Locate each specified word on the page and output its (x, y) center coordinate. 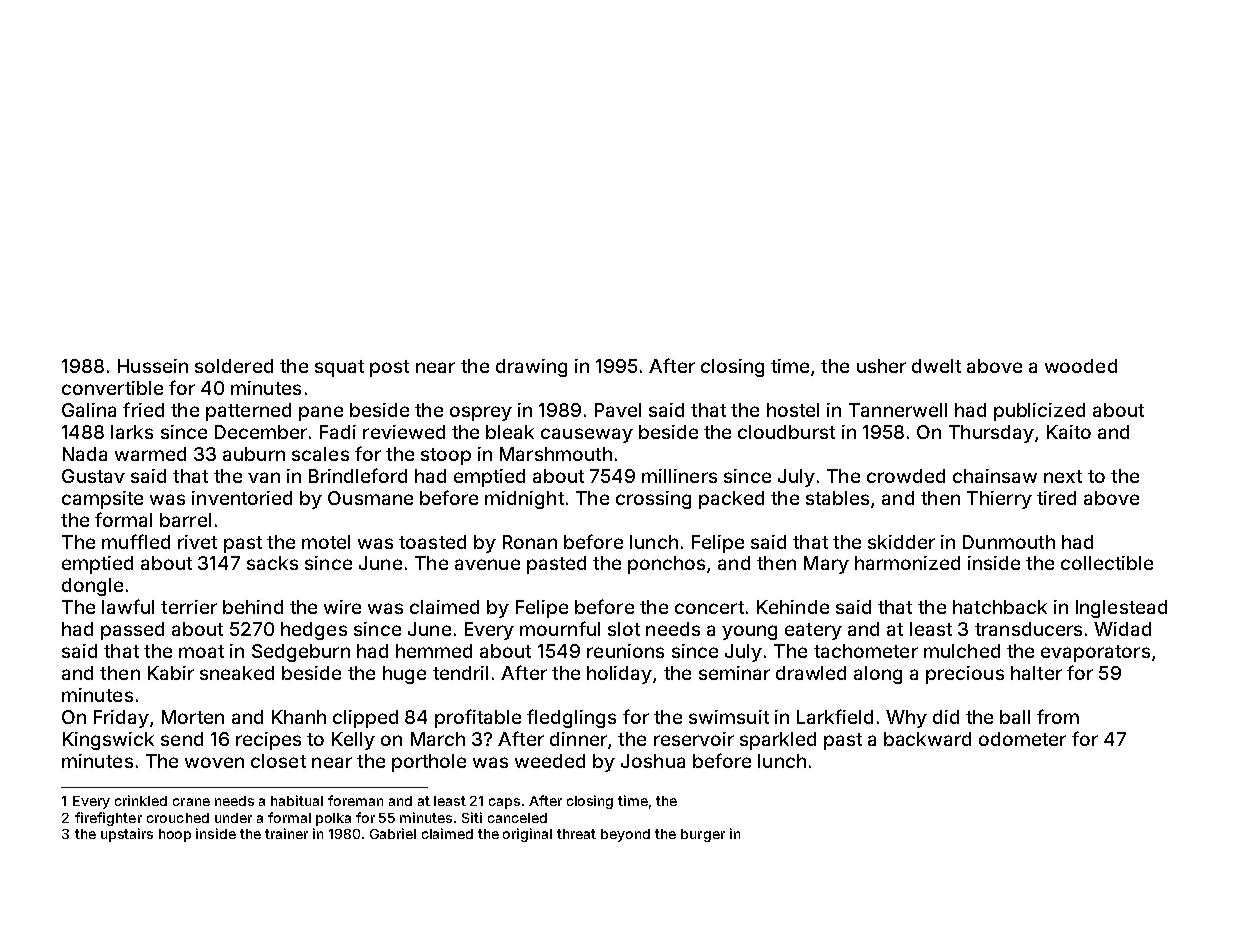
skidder (901, 542)
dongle (92, 587)
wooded (1081, 366)
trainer (286, 833)
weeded (550, 761)
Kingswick (108, 741)
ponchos (666, 565)
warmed (150, 454)
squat (339, 368)
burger (703, 835)
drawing (531, 368)
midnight (524, 500)
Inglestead (1121, 609)
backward (927, 739)
